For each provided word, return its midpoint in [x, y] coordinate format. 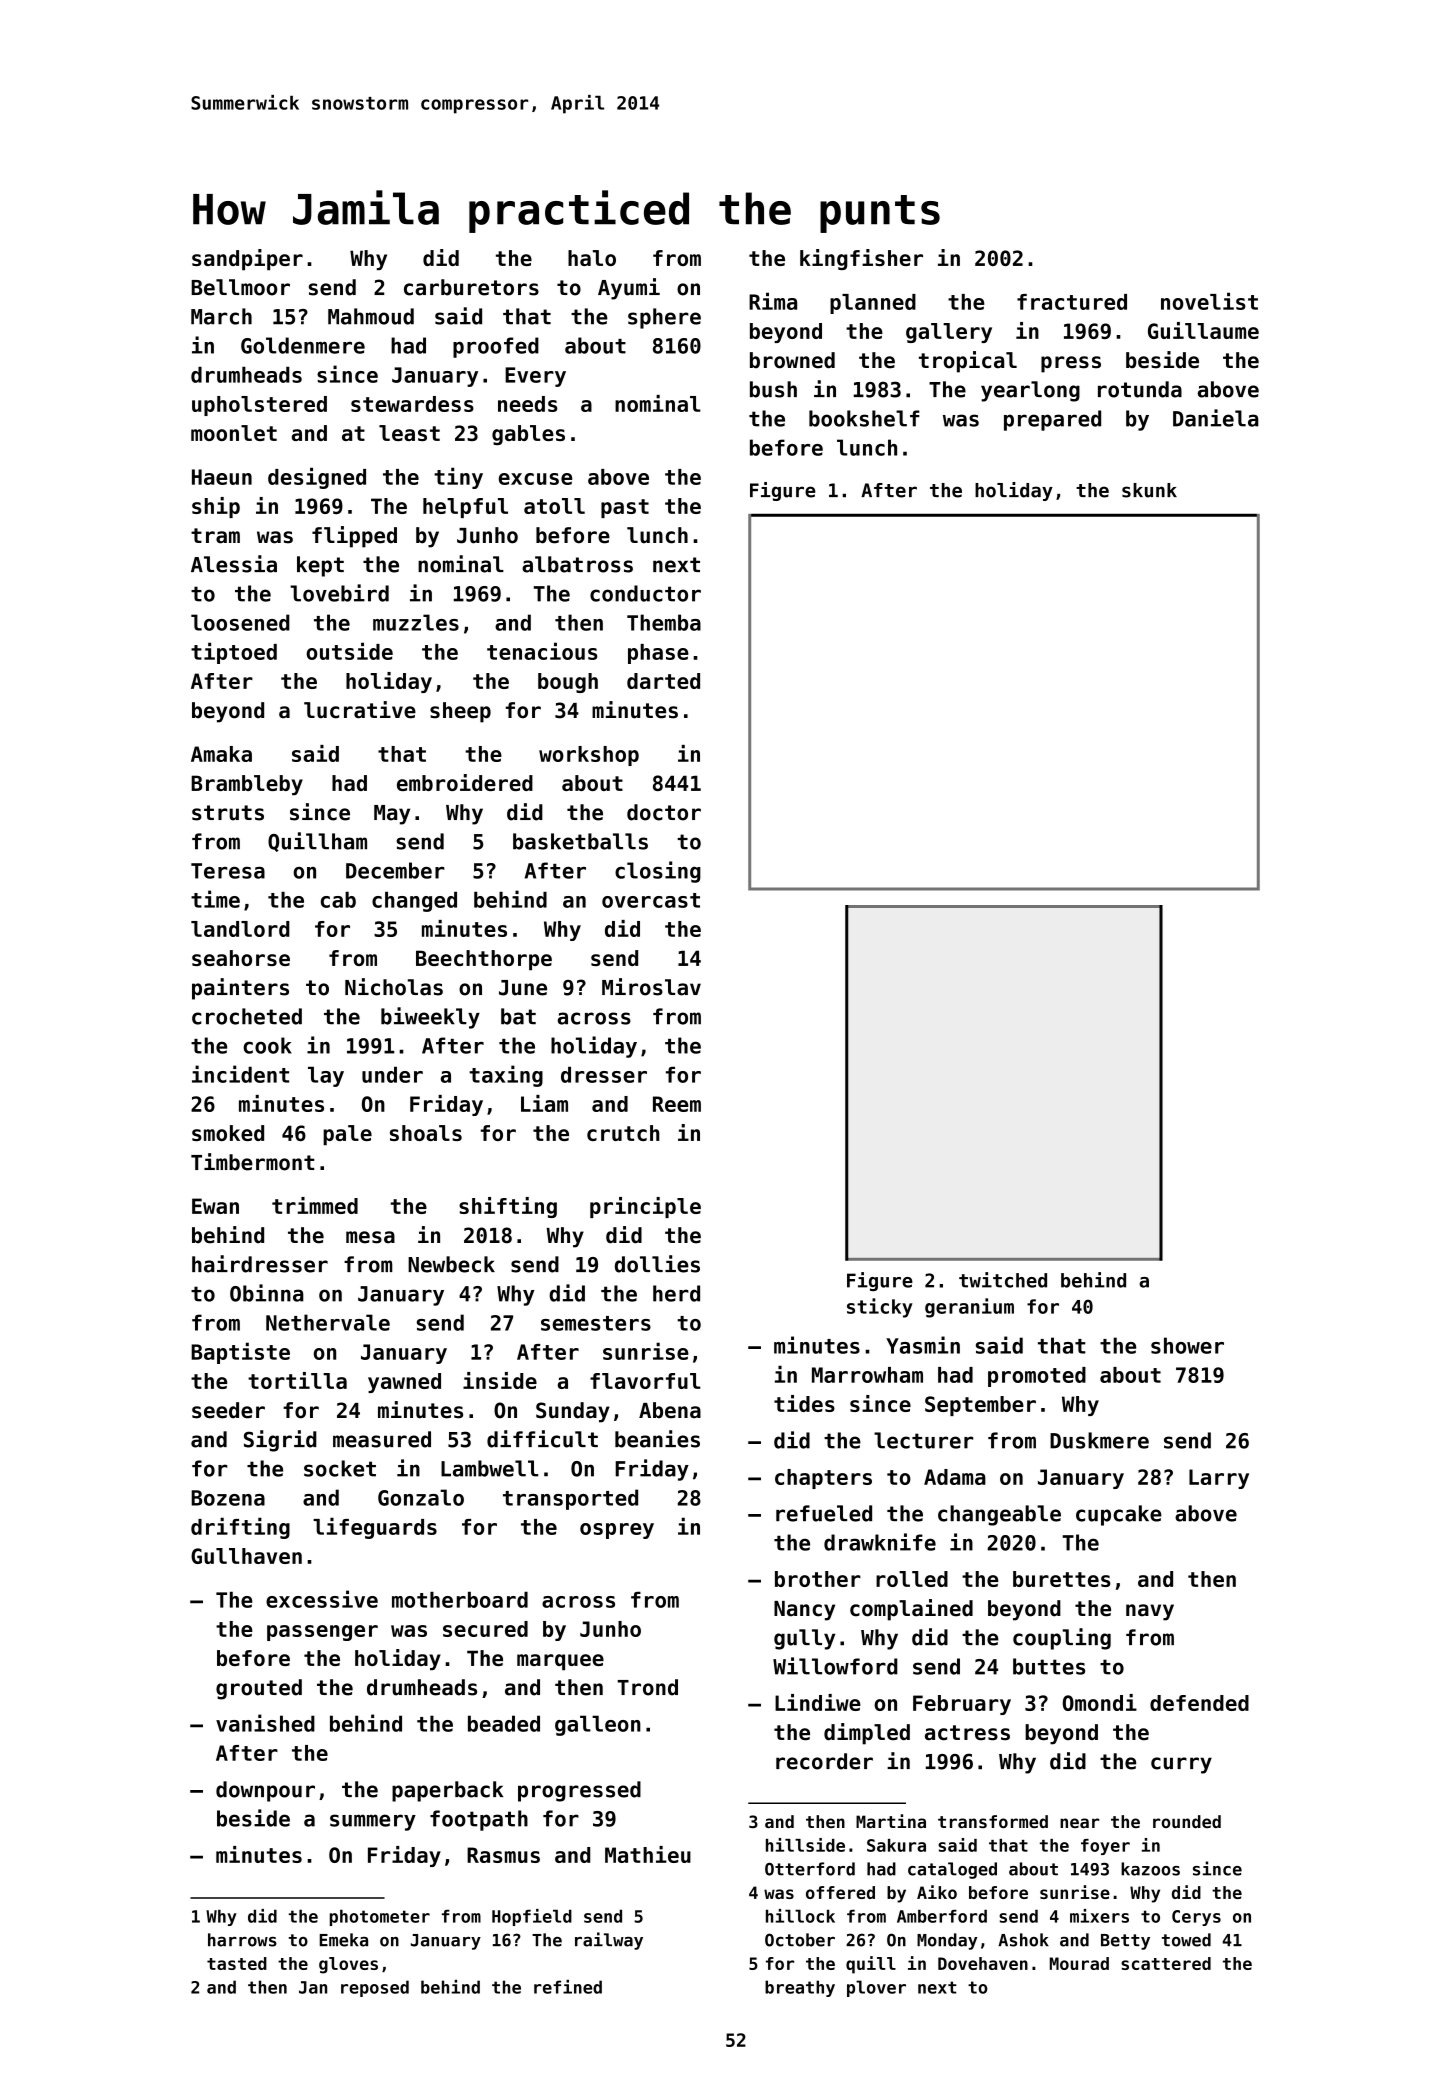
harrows [242, 1940]
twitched [1003, 1280]
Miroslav [651, 987]
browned [792, 360]
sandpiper [247, 260]
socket [340, 1468]
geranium [969, 1308]
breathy [800, 1988]
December [395, 870]
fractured [1072, 302]
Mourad [1079, 1963]
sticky [880, 1308]
